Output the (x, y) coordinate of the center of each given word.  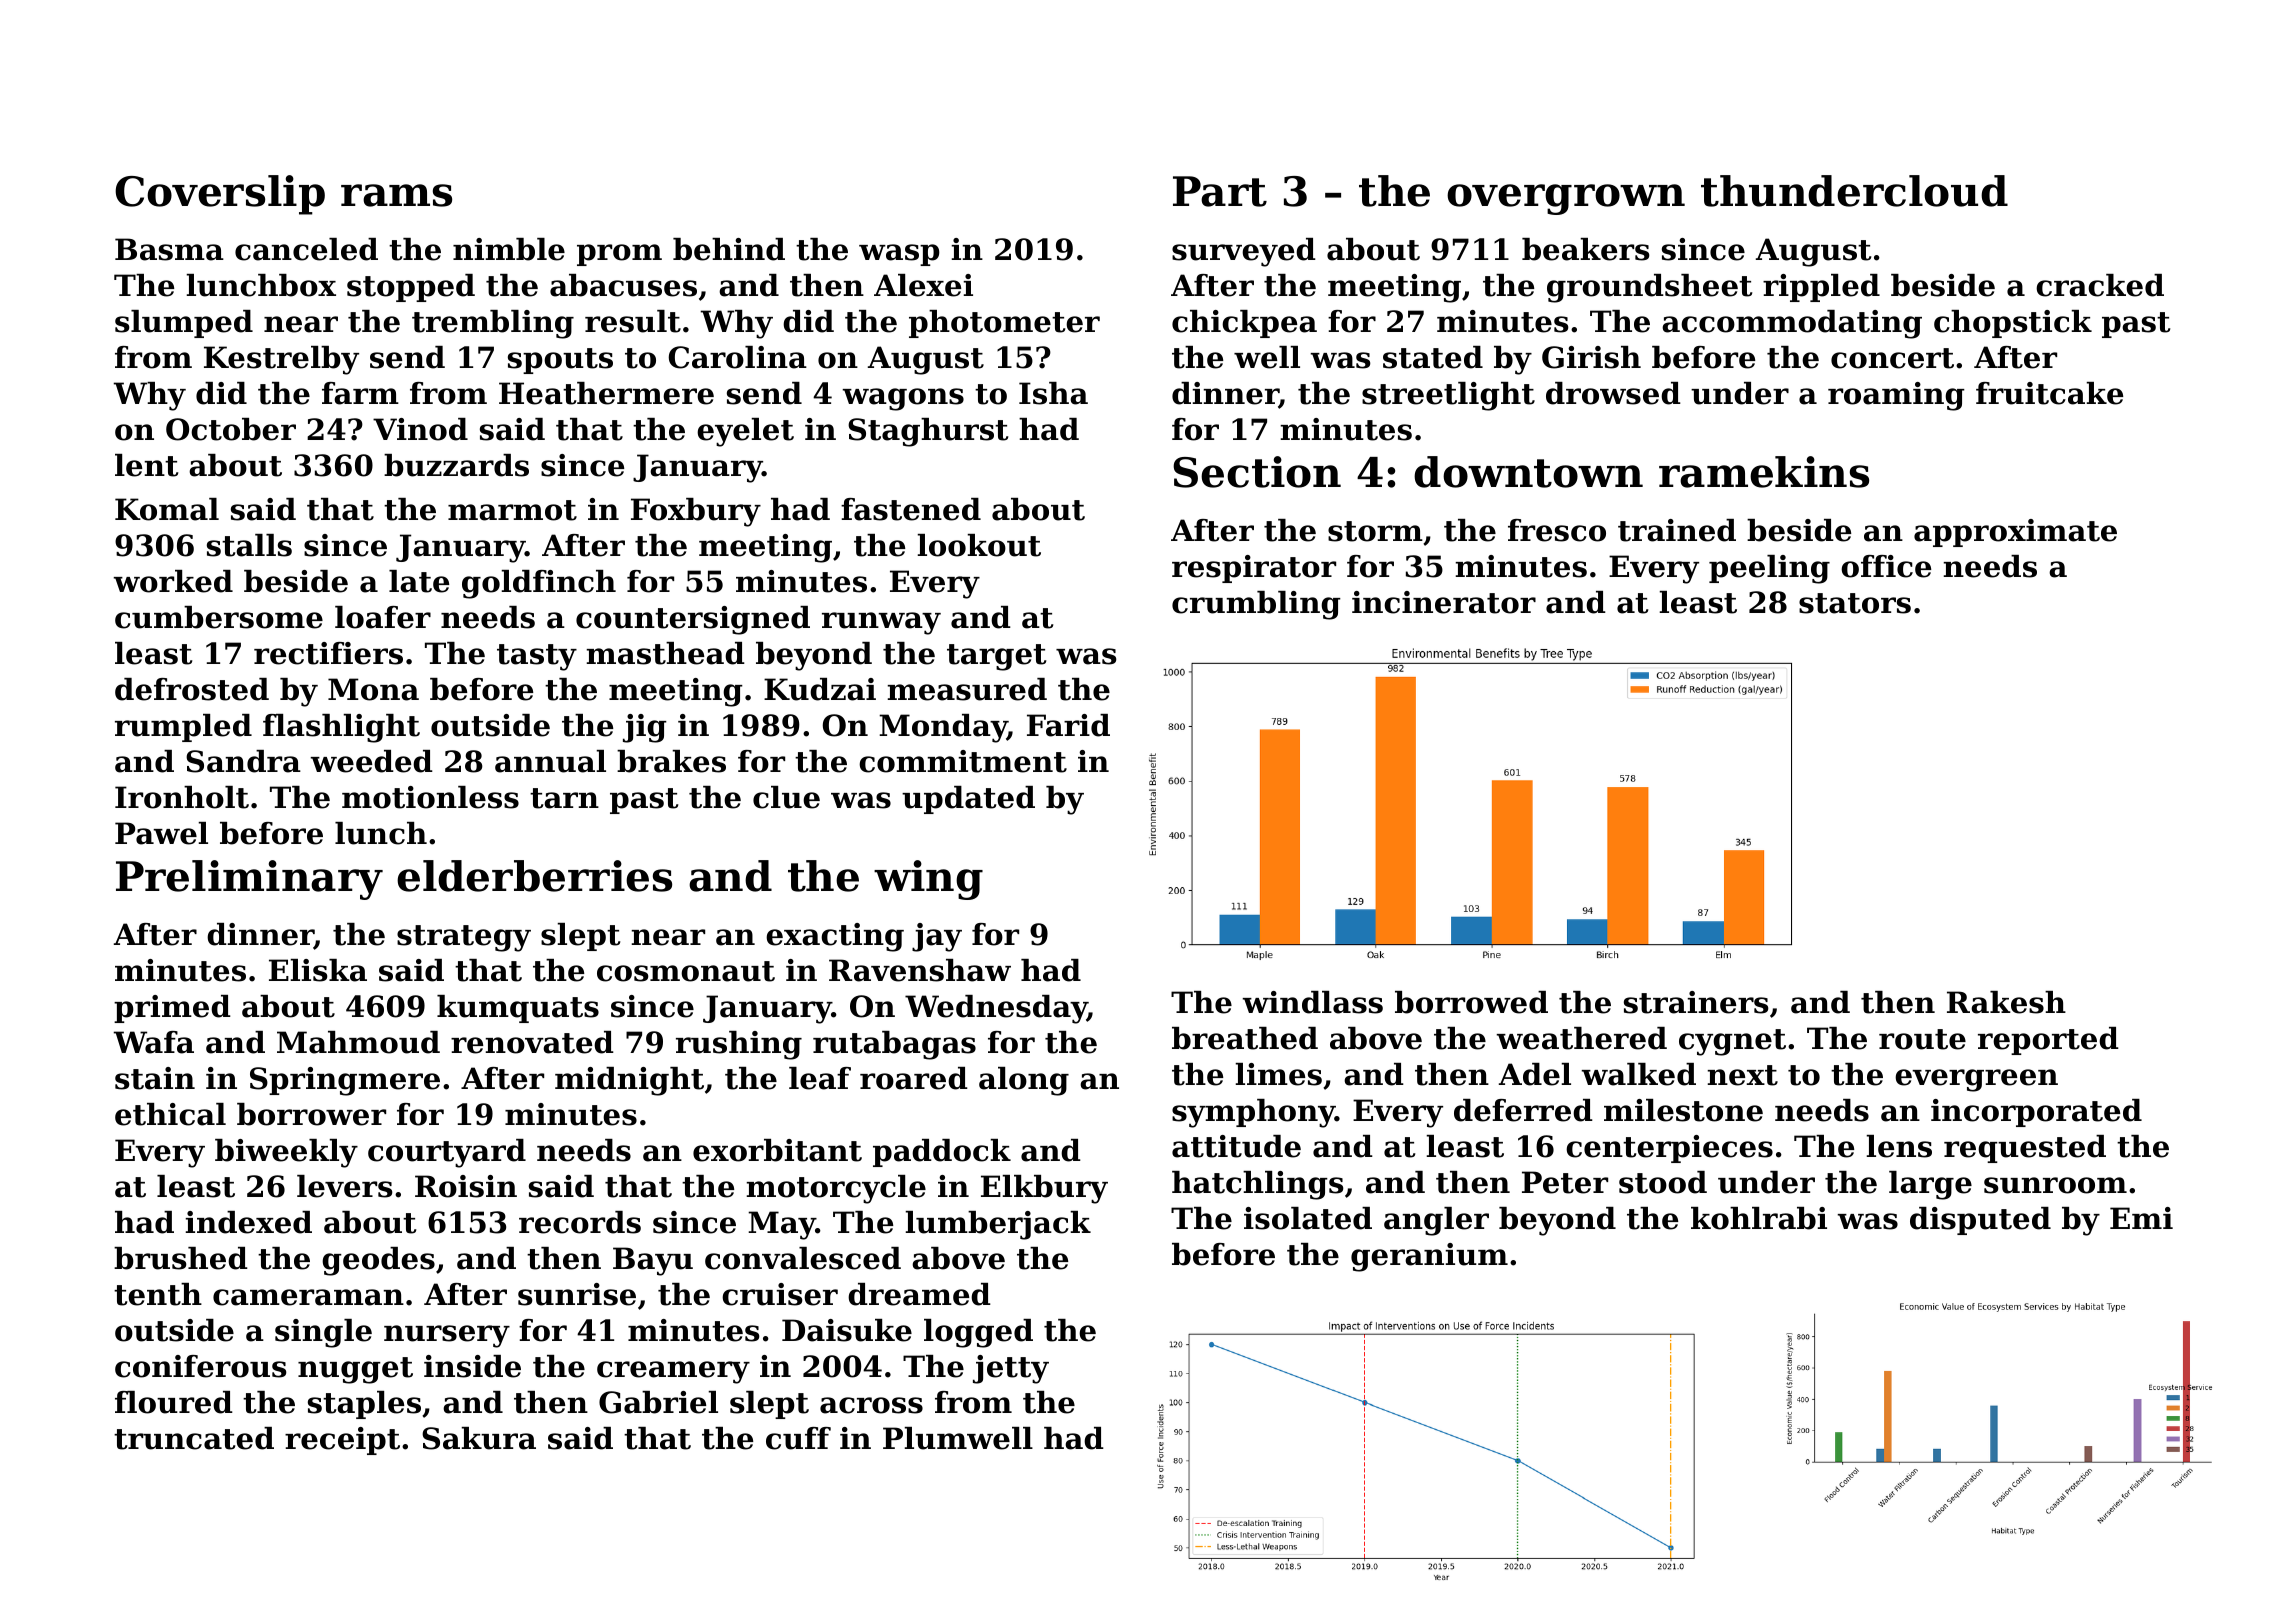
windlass (1312, 1002)
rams (396, 195)
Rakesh (2006, 1002)
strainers (1696, 1002)
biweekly (286, 1153)
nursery (447, 1336)
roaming (1896, 396)
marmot (512, 510)
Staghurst (928, 432)
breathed (1245, 1038)
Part (1220, 191)
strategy (464, 938)
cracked (2100, 285)
